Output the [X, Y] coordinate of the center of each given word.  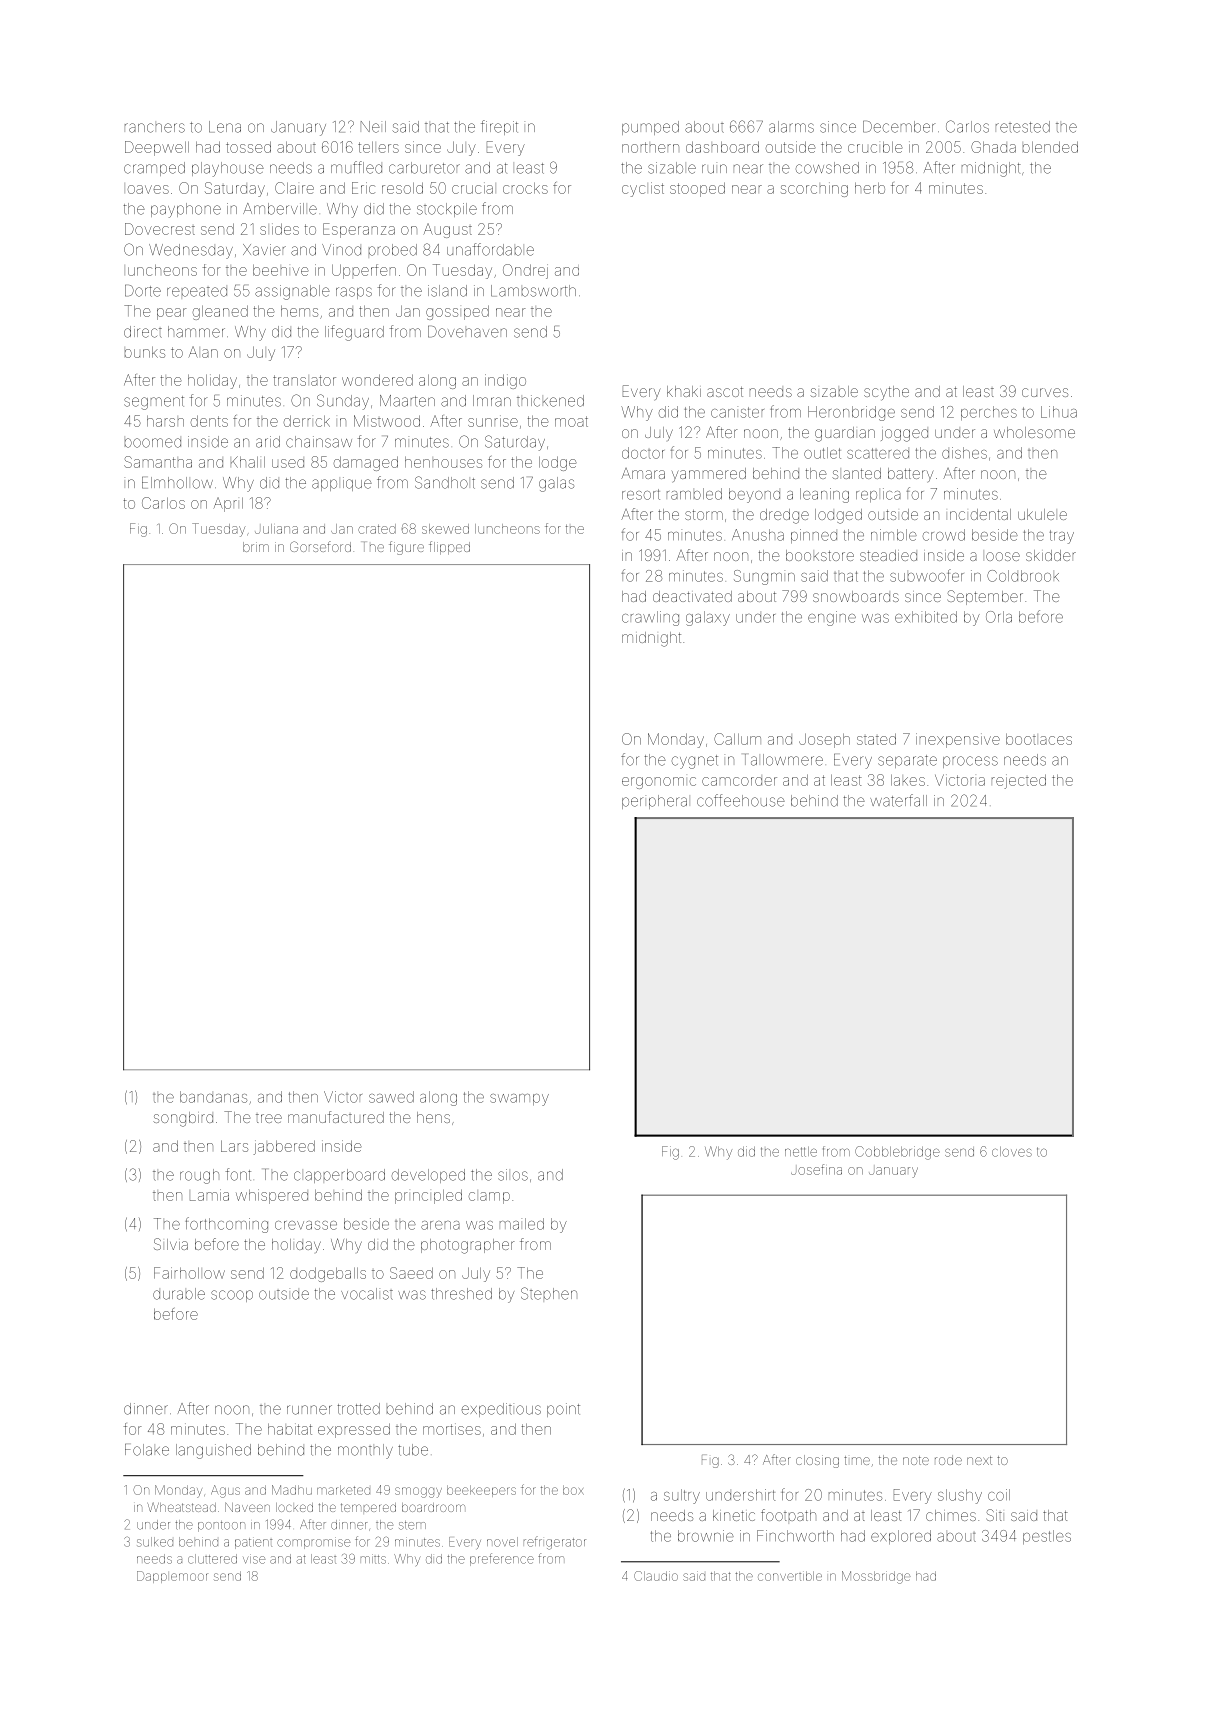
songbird [183, 1119]
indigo [505, 381]
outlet [822, 453]
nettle [801, 1152]
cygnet [695, 762]
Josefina [816, 1169]
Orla [999, 617]
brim [256, 547]
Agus [225, 1491]
